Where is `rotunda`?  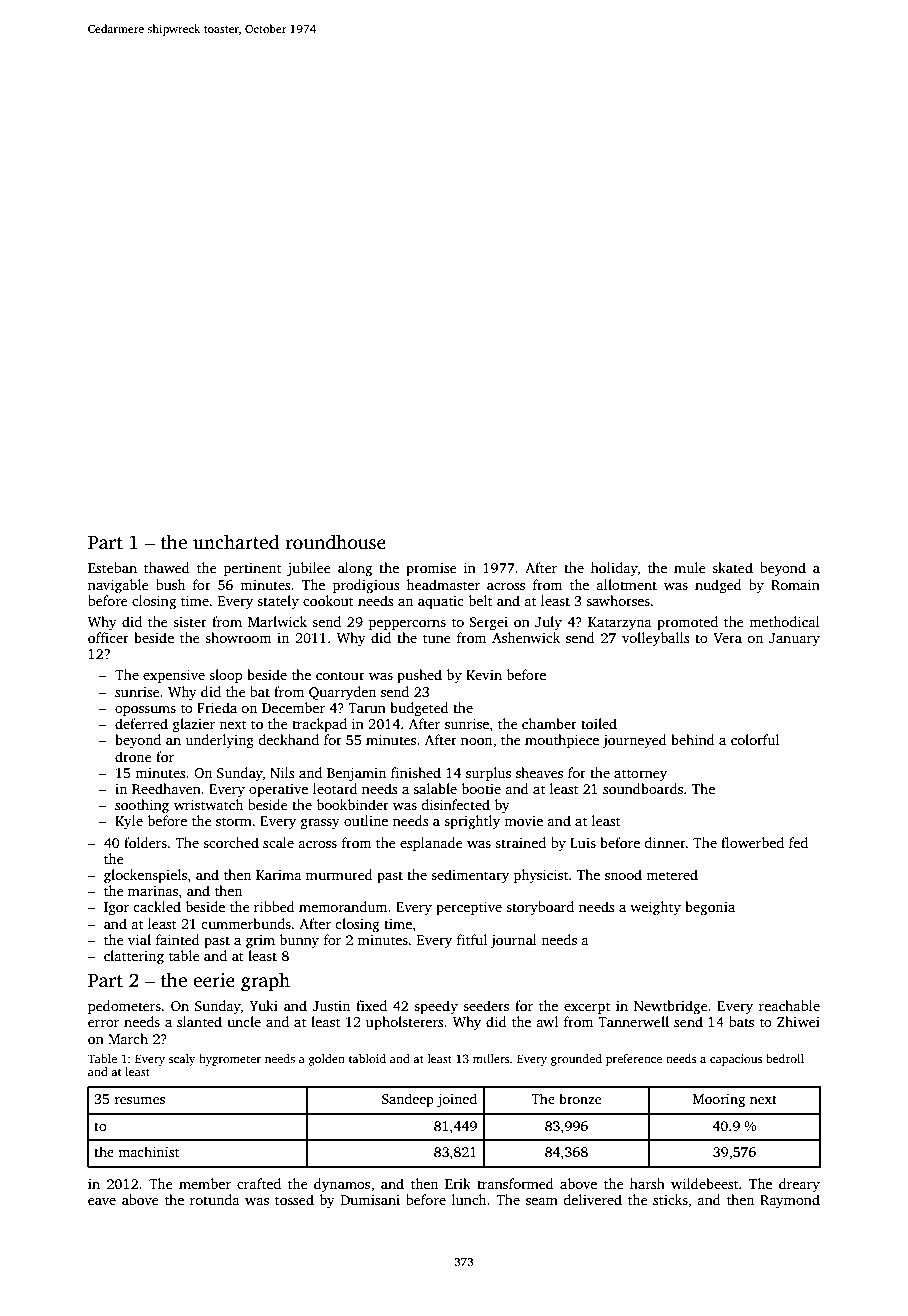 rotunda is located at coordinates (215, 1199).
